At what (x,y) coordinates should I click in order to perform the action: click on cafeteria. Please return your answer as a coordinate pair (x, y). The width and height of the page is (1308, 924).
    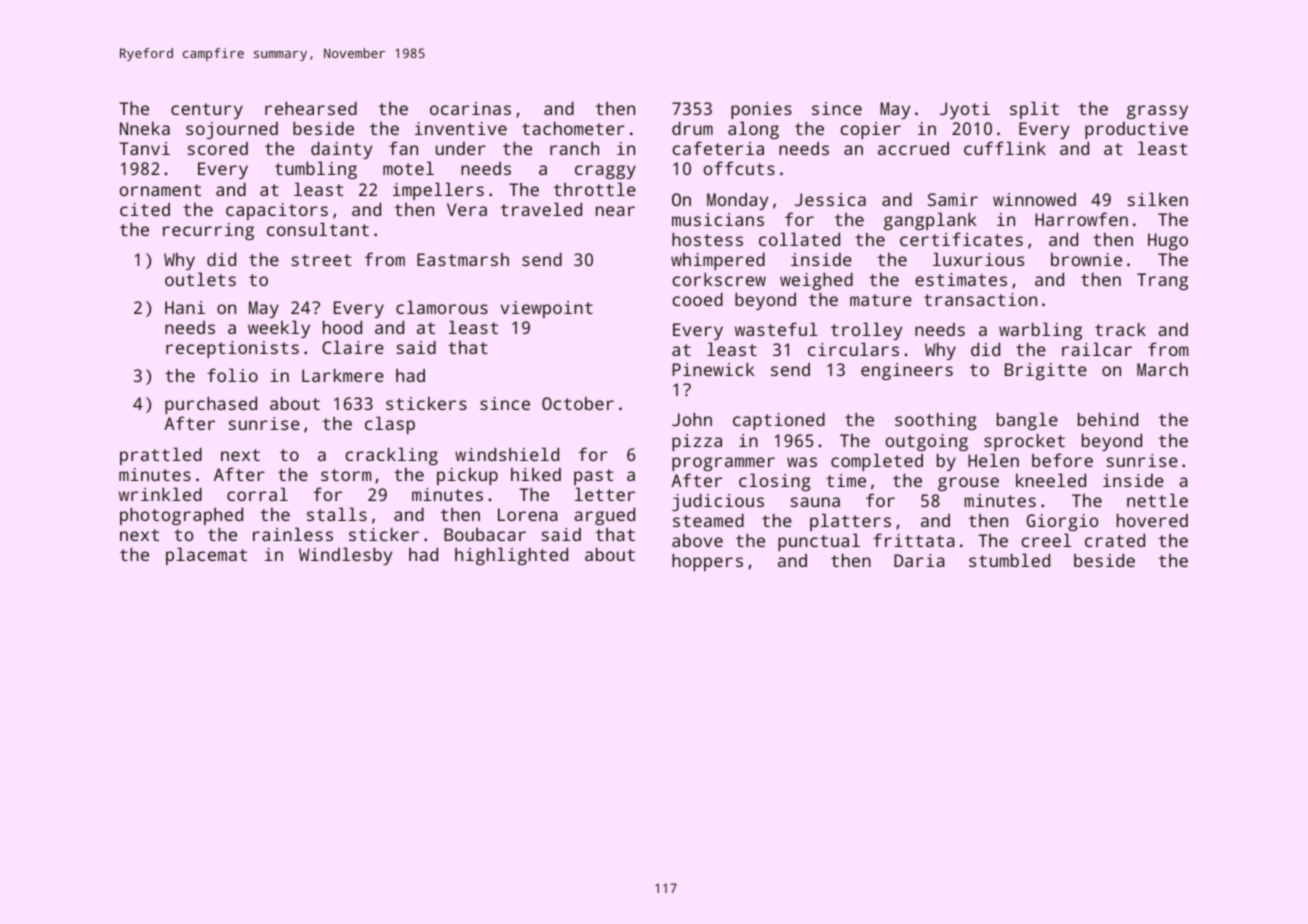
    Looking at the image, I should click on (718, 148).
